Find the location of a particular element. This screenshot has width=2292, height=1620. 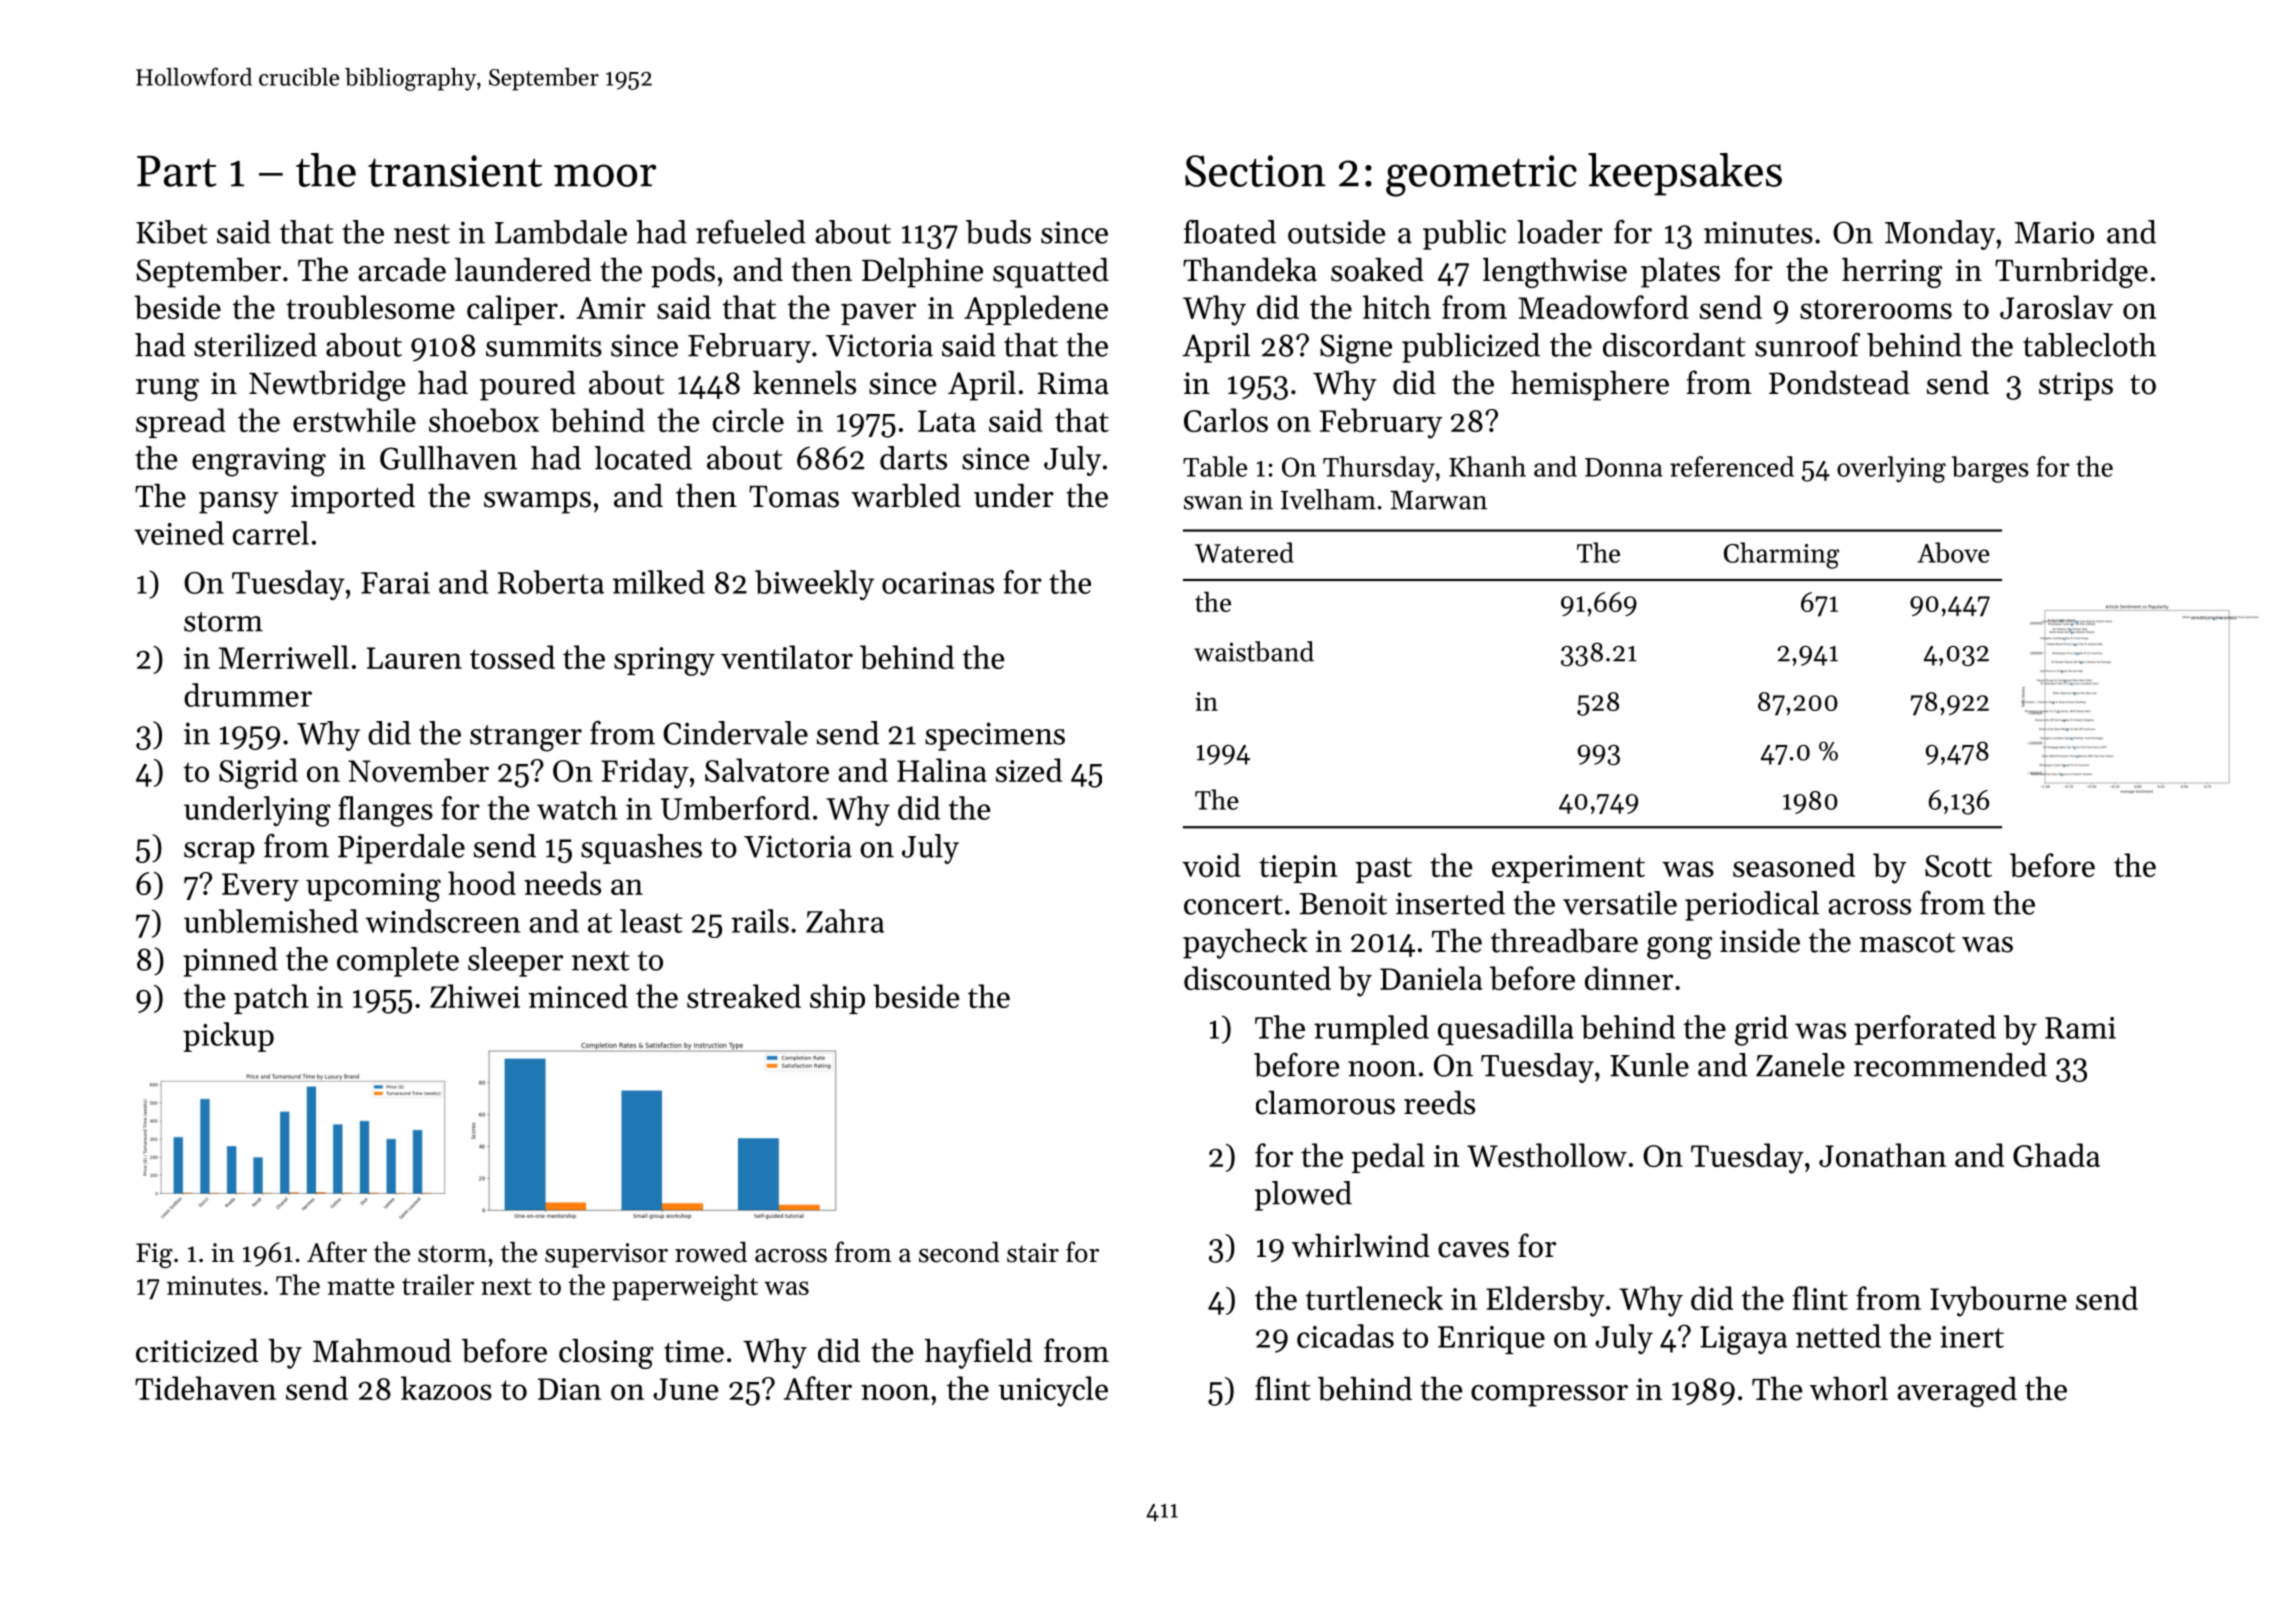

unicycle is located at coordinates (1053, 1391).
